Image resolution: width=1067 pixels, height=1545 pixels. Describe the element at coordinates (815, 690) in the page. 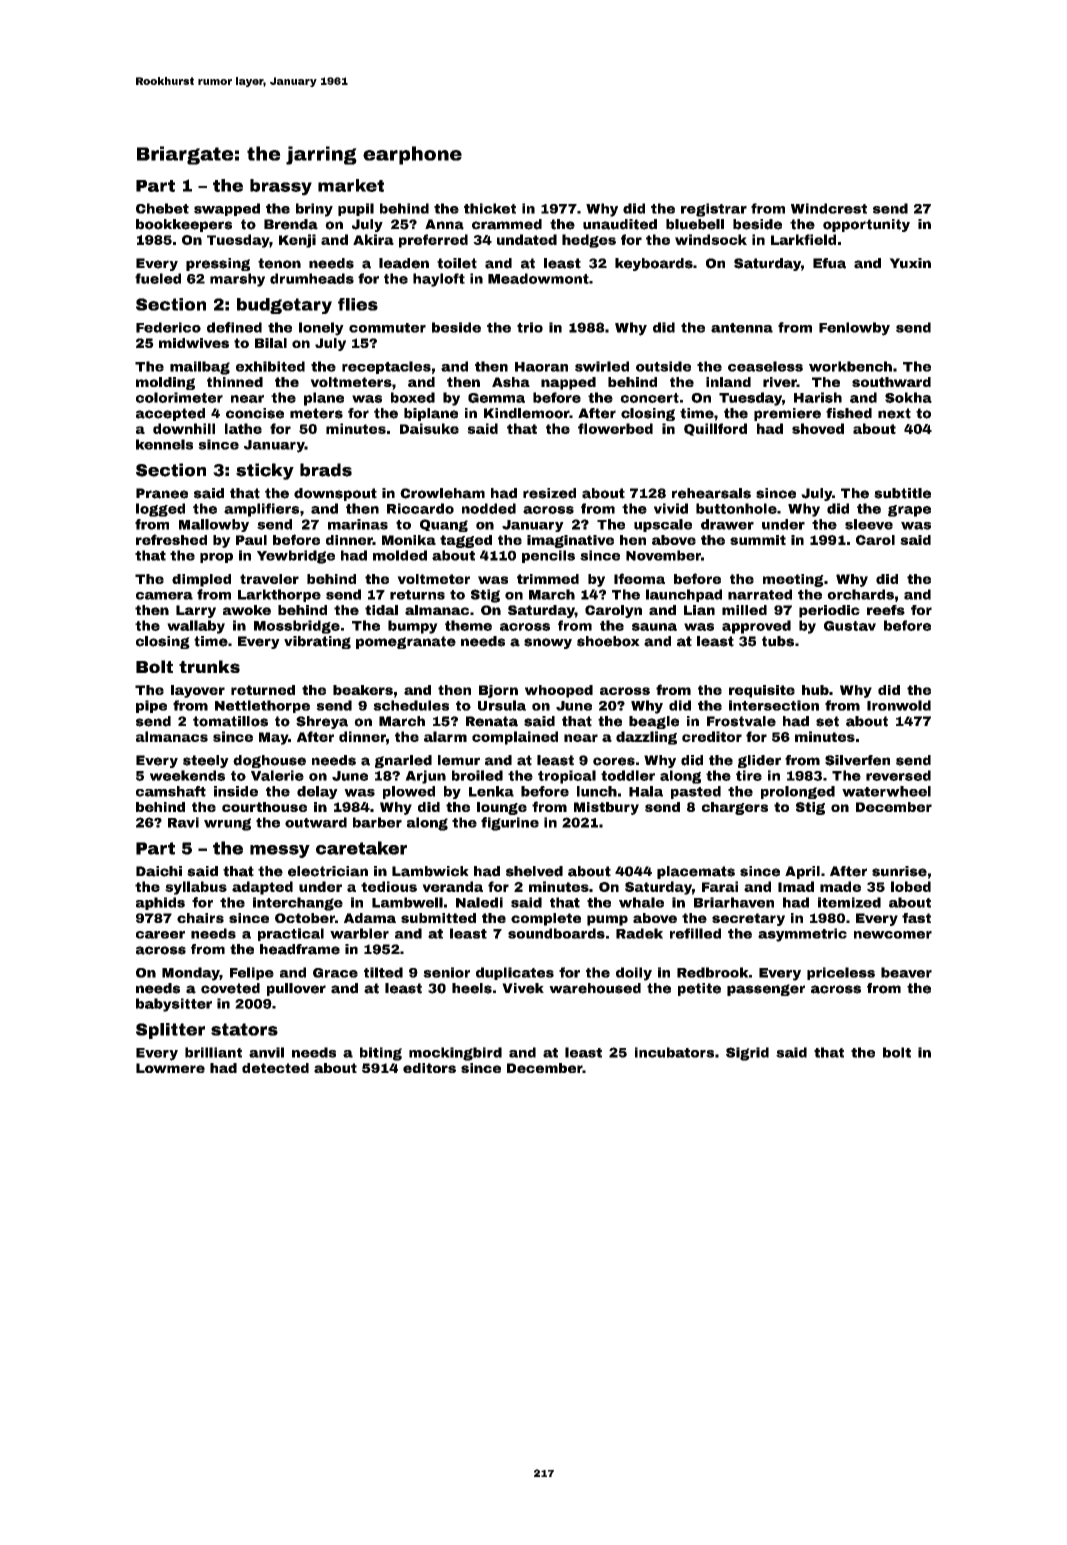

I see `hub` at that location.
